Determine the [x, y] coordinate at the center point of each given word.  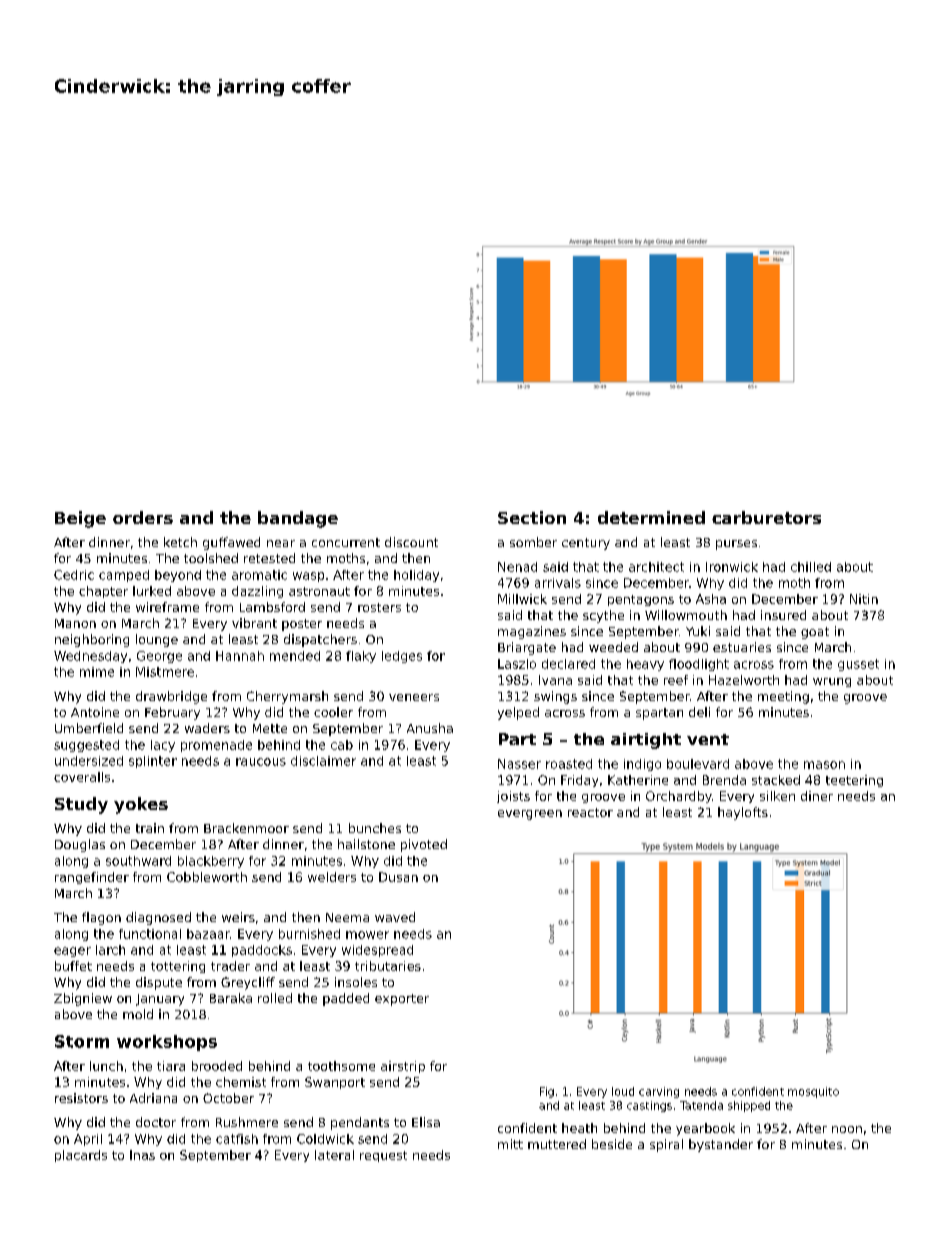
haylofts [743, 813]
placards [81, 1156]
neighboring [92, 640]
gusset [858, 665]
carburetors [766, 517]
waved [395, 917]
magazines [532, 632]
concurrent [346, 542]
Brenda [724, 780]
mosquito [813, 1092]
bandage [298, 519]
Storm [82, 1041]
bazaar [208, 934]
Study [81, 805]
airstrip [403, 1067]
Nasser [519, 764]
